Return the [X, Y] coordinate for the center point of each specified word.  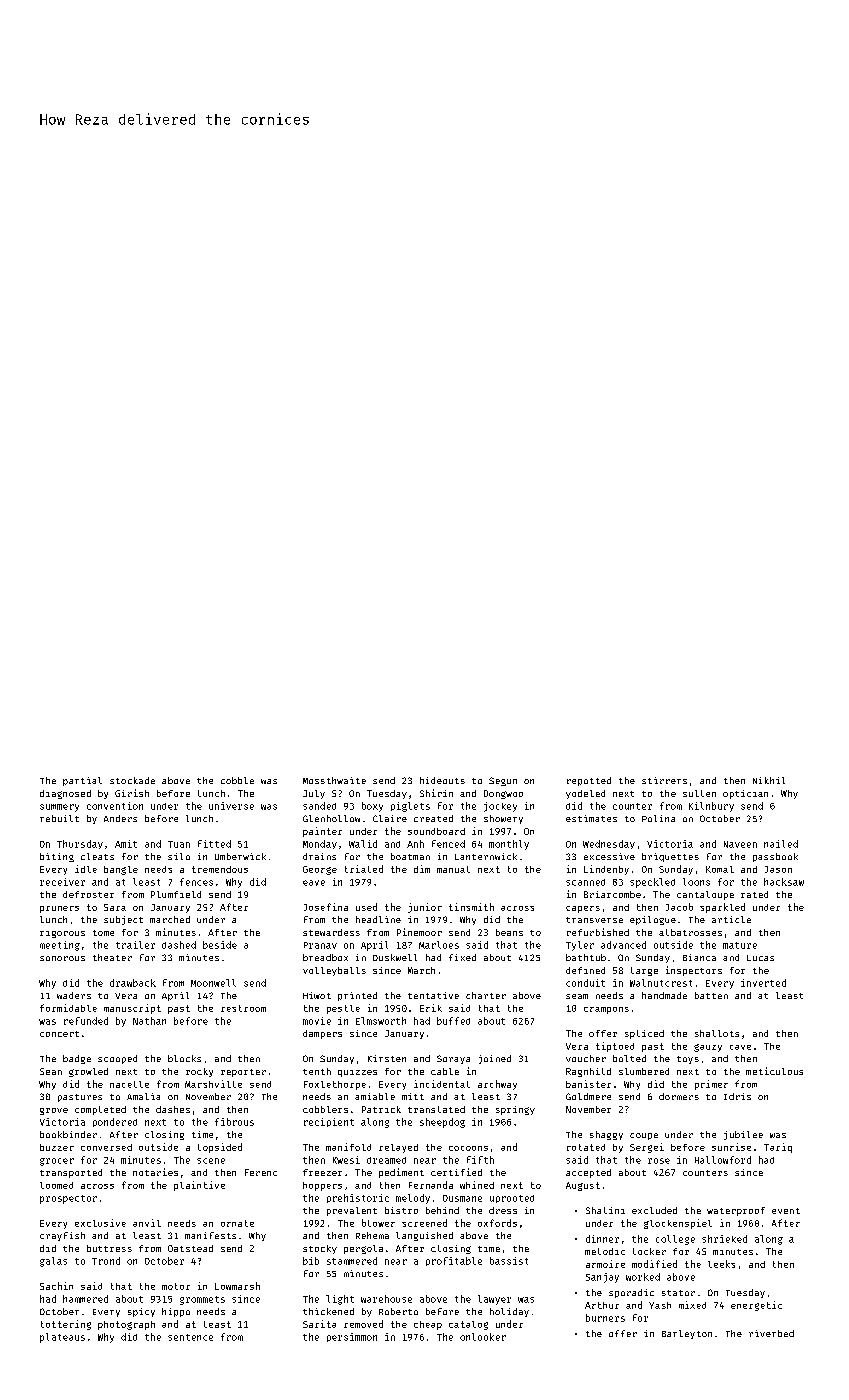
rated [754, 894]
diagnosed [65, 794]
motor [176, 1286]
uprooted [512, 1199]
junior [425, 908]
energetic [756, 1306]
